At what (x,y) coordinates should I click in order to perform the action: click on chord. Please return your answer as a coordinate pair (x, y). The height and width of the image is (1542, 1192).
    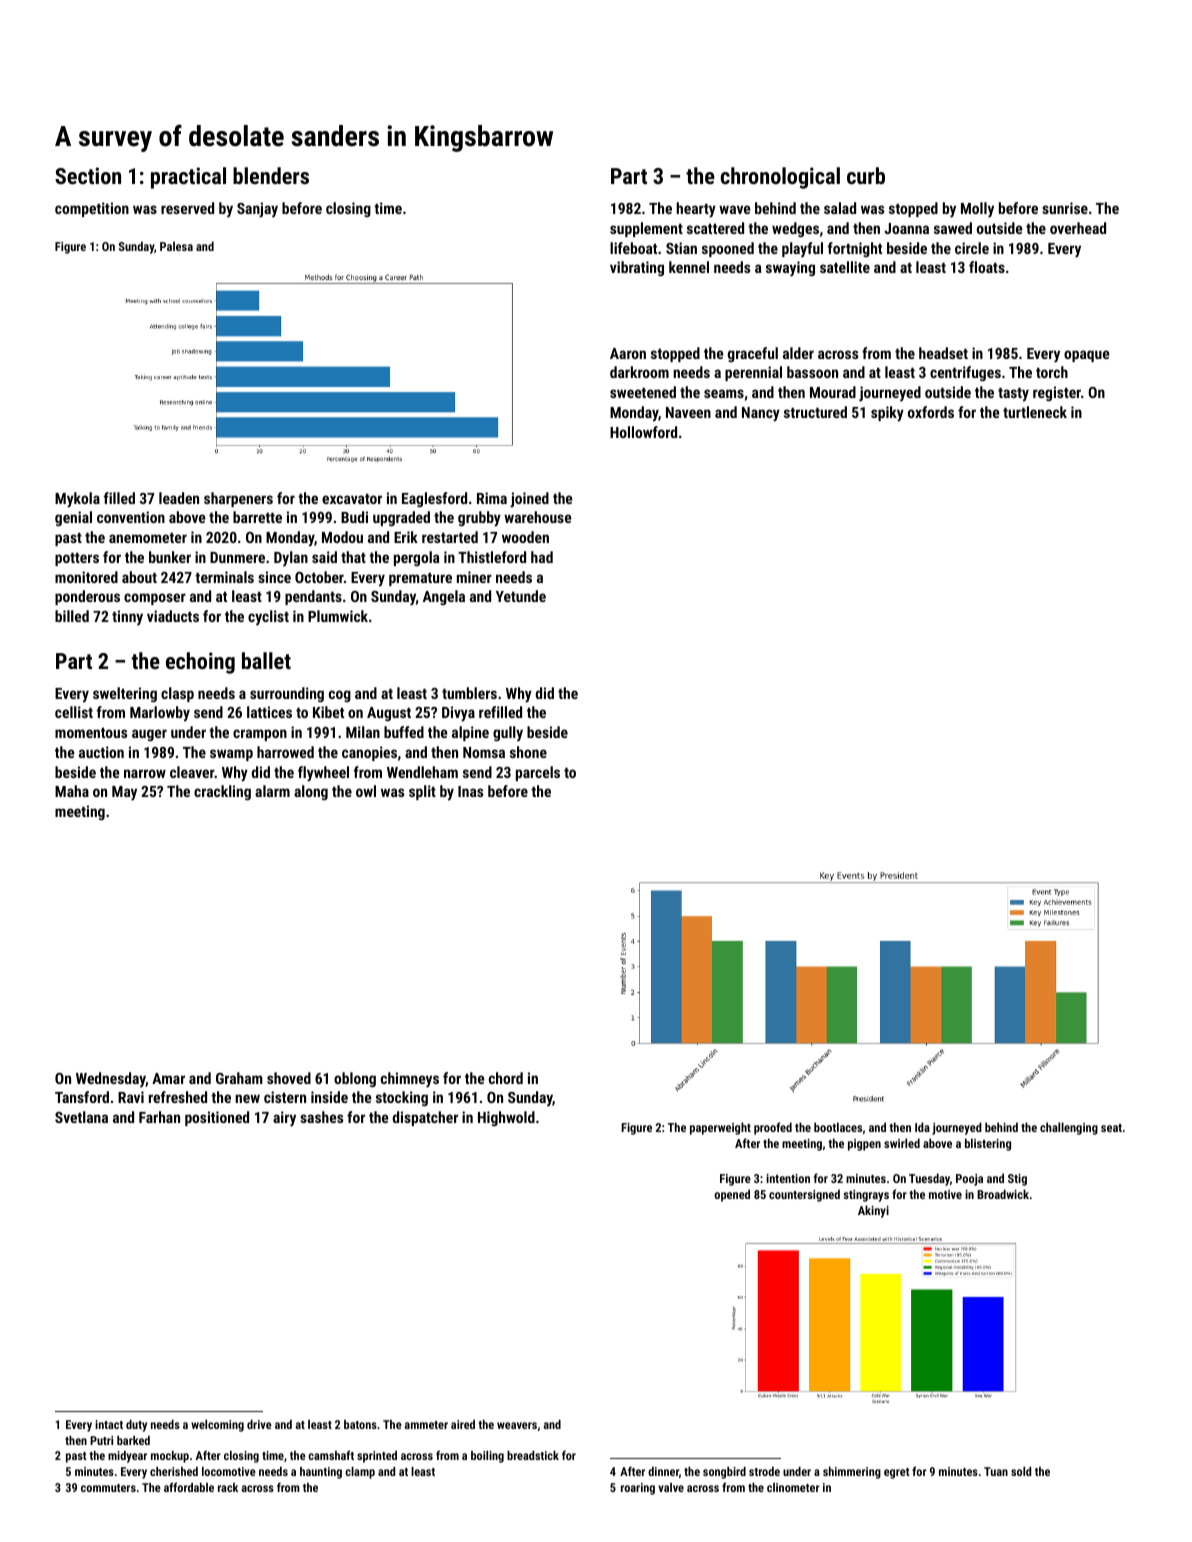
    Looking at the image, I should click on (506, 1078).
